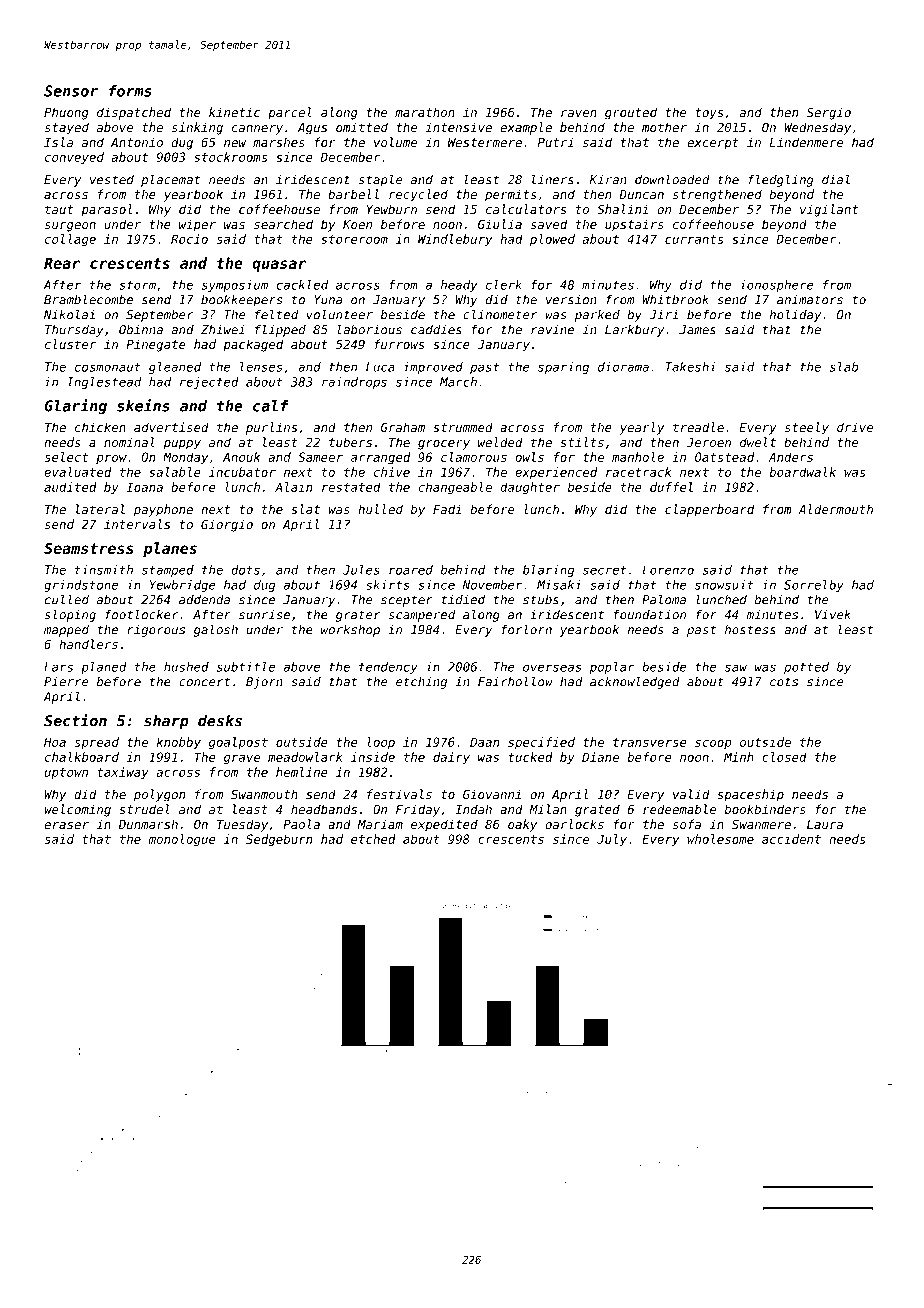 Image resolution: width=924 pixels, height=1308 pixels. Describe the element at coordinates (148, 824) in the screenshot. I see `Dunmarsh` at that location.
